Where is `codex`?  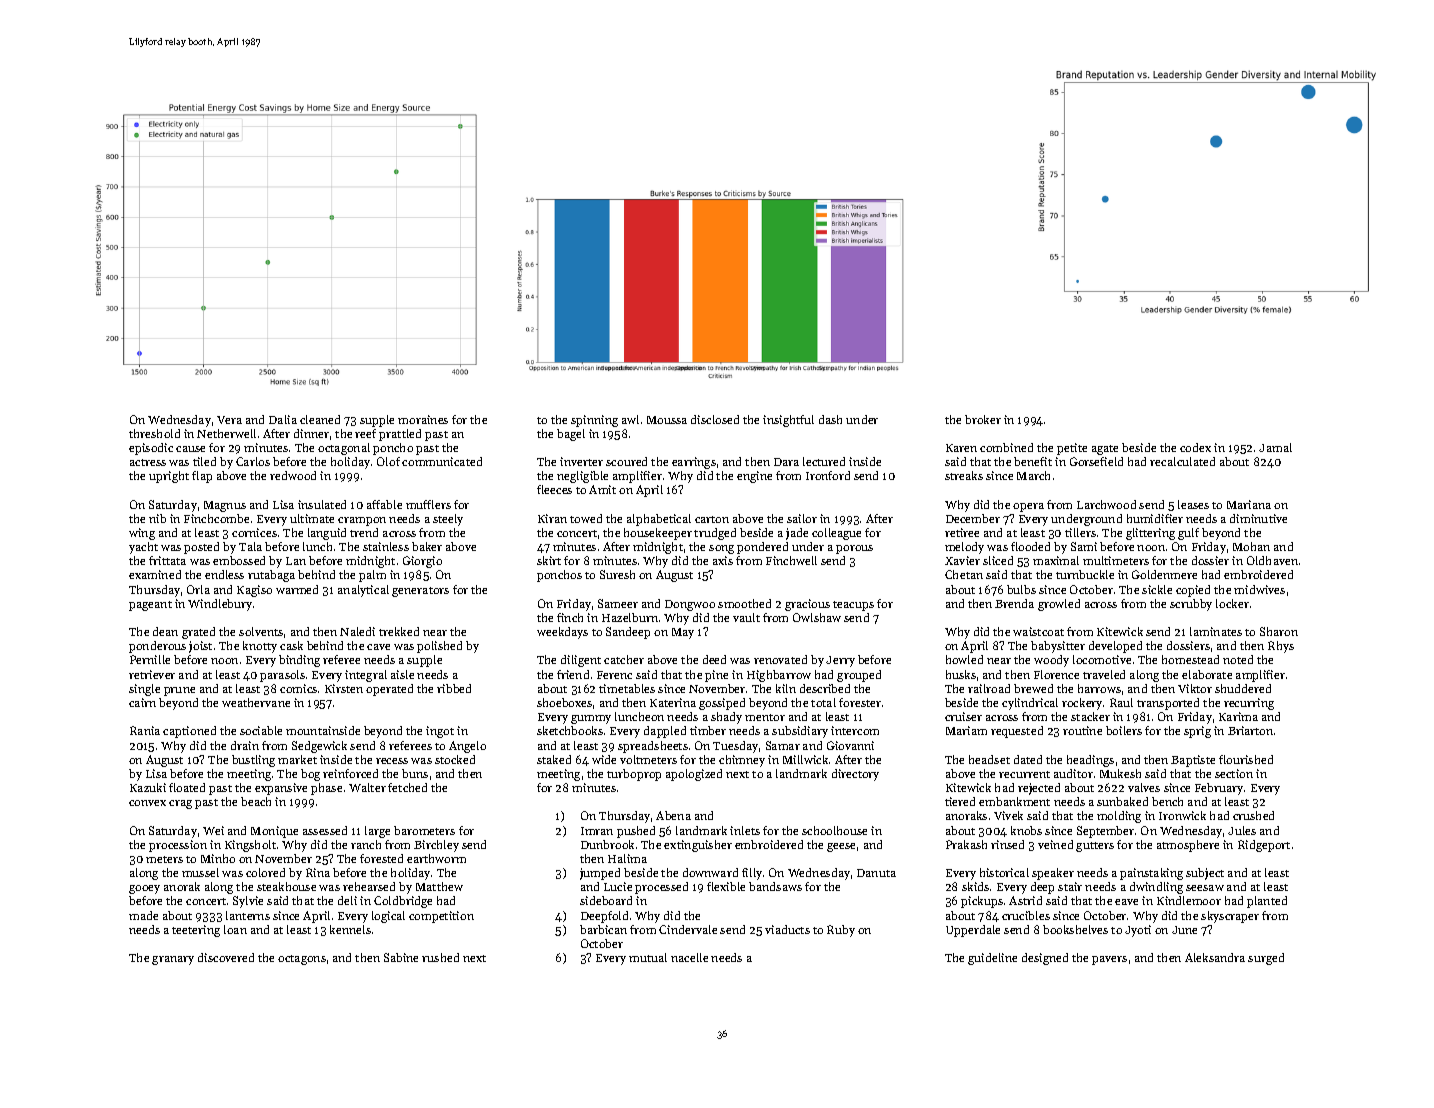
codex is located at coordinates (1195, 447).
